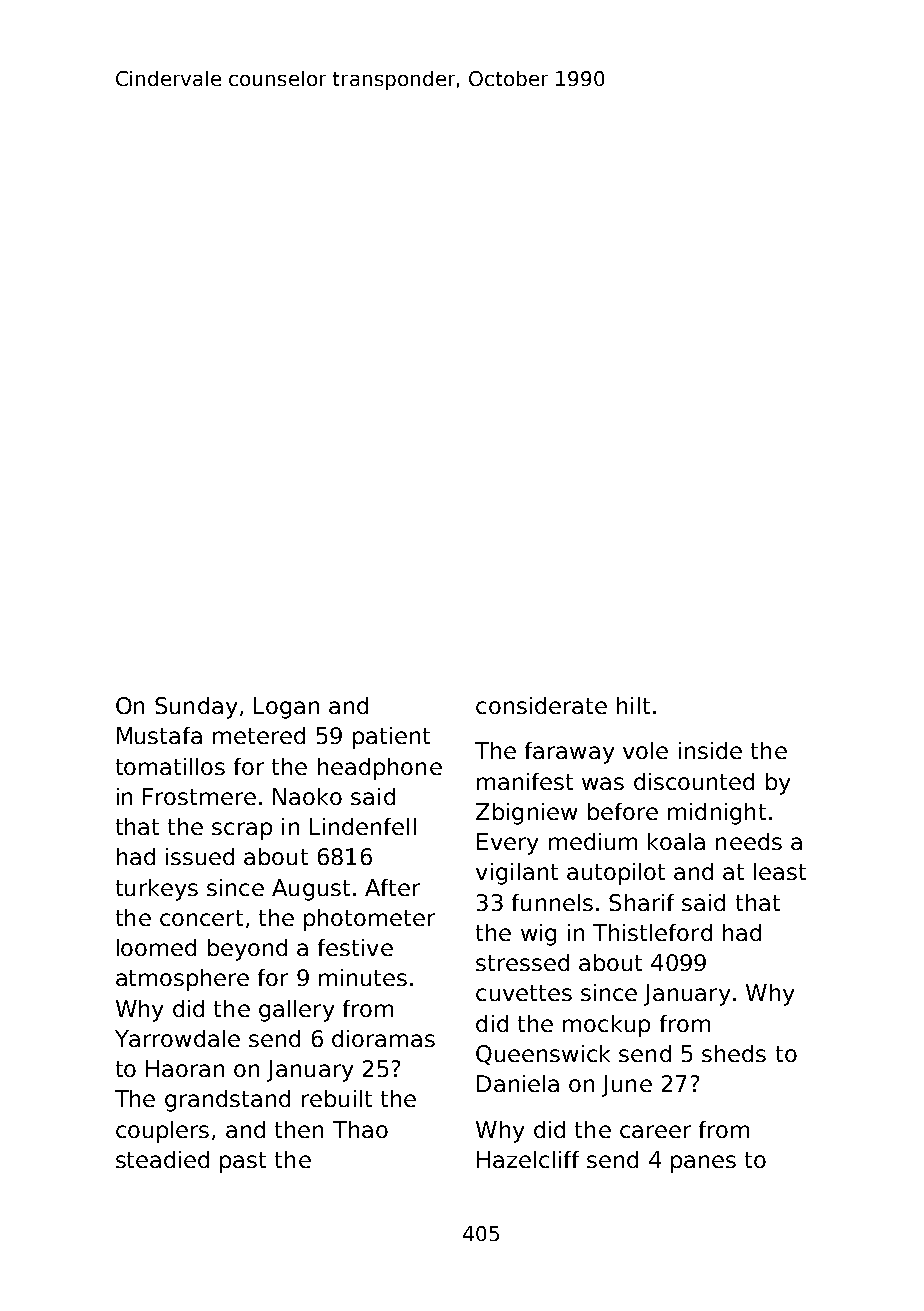 The width and height of the image is (924, 1311). What do you see at coordinates (603, 783) in the image?
I see `was` at bounding box center [603, 783].
